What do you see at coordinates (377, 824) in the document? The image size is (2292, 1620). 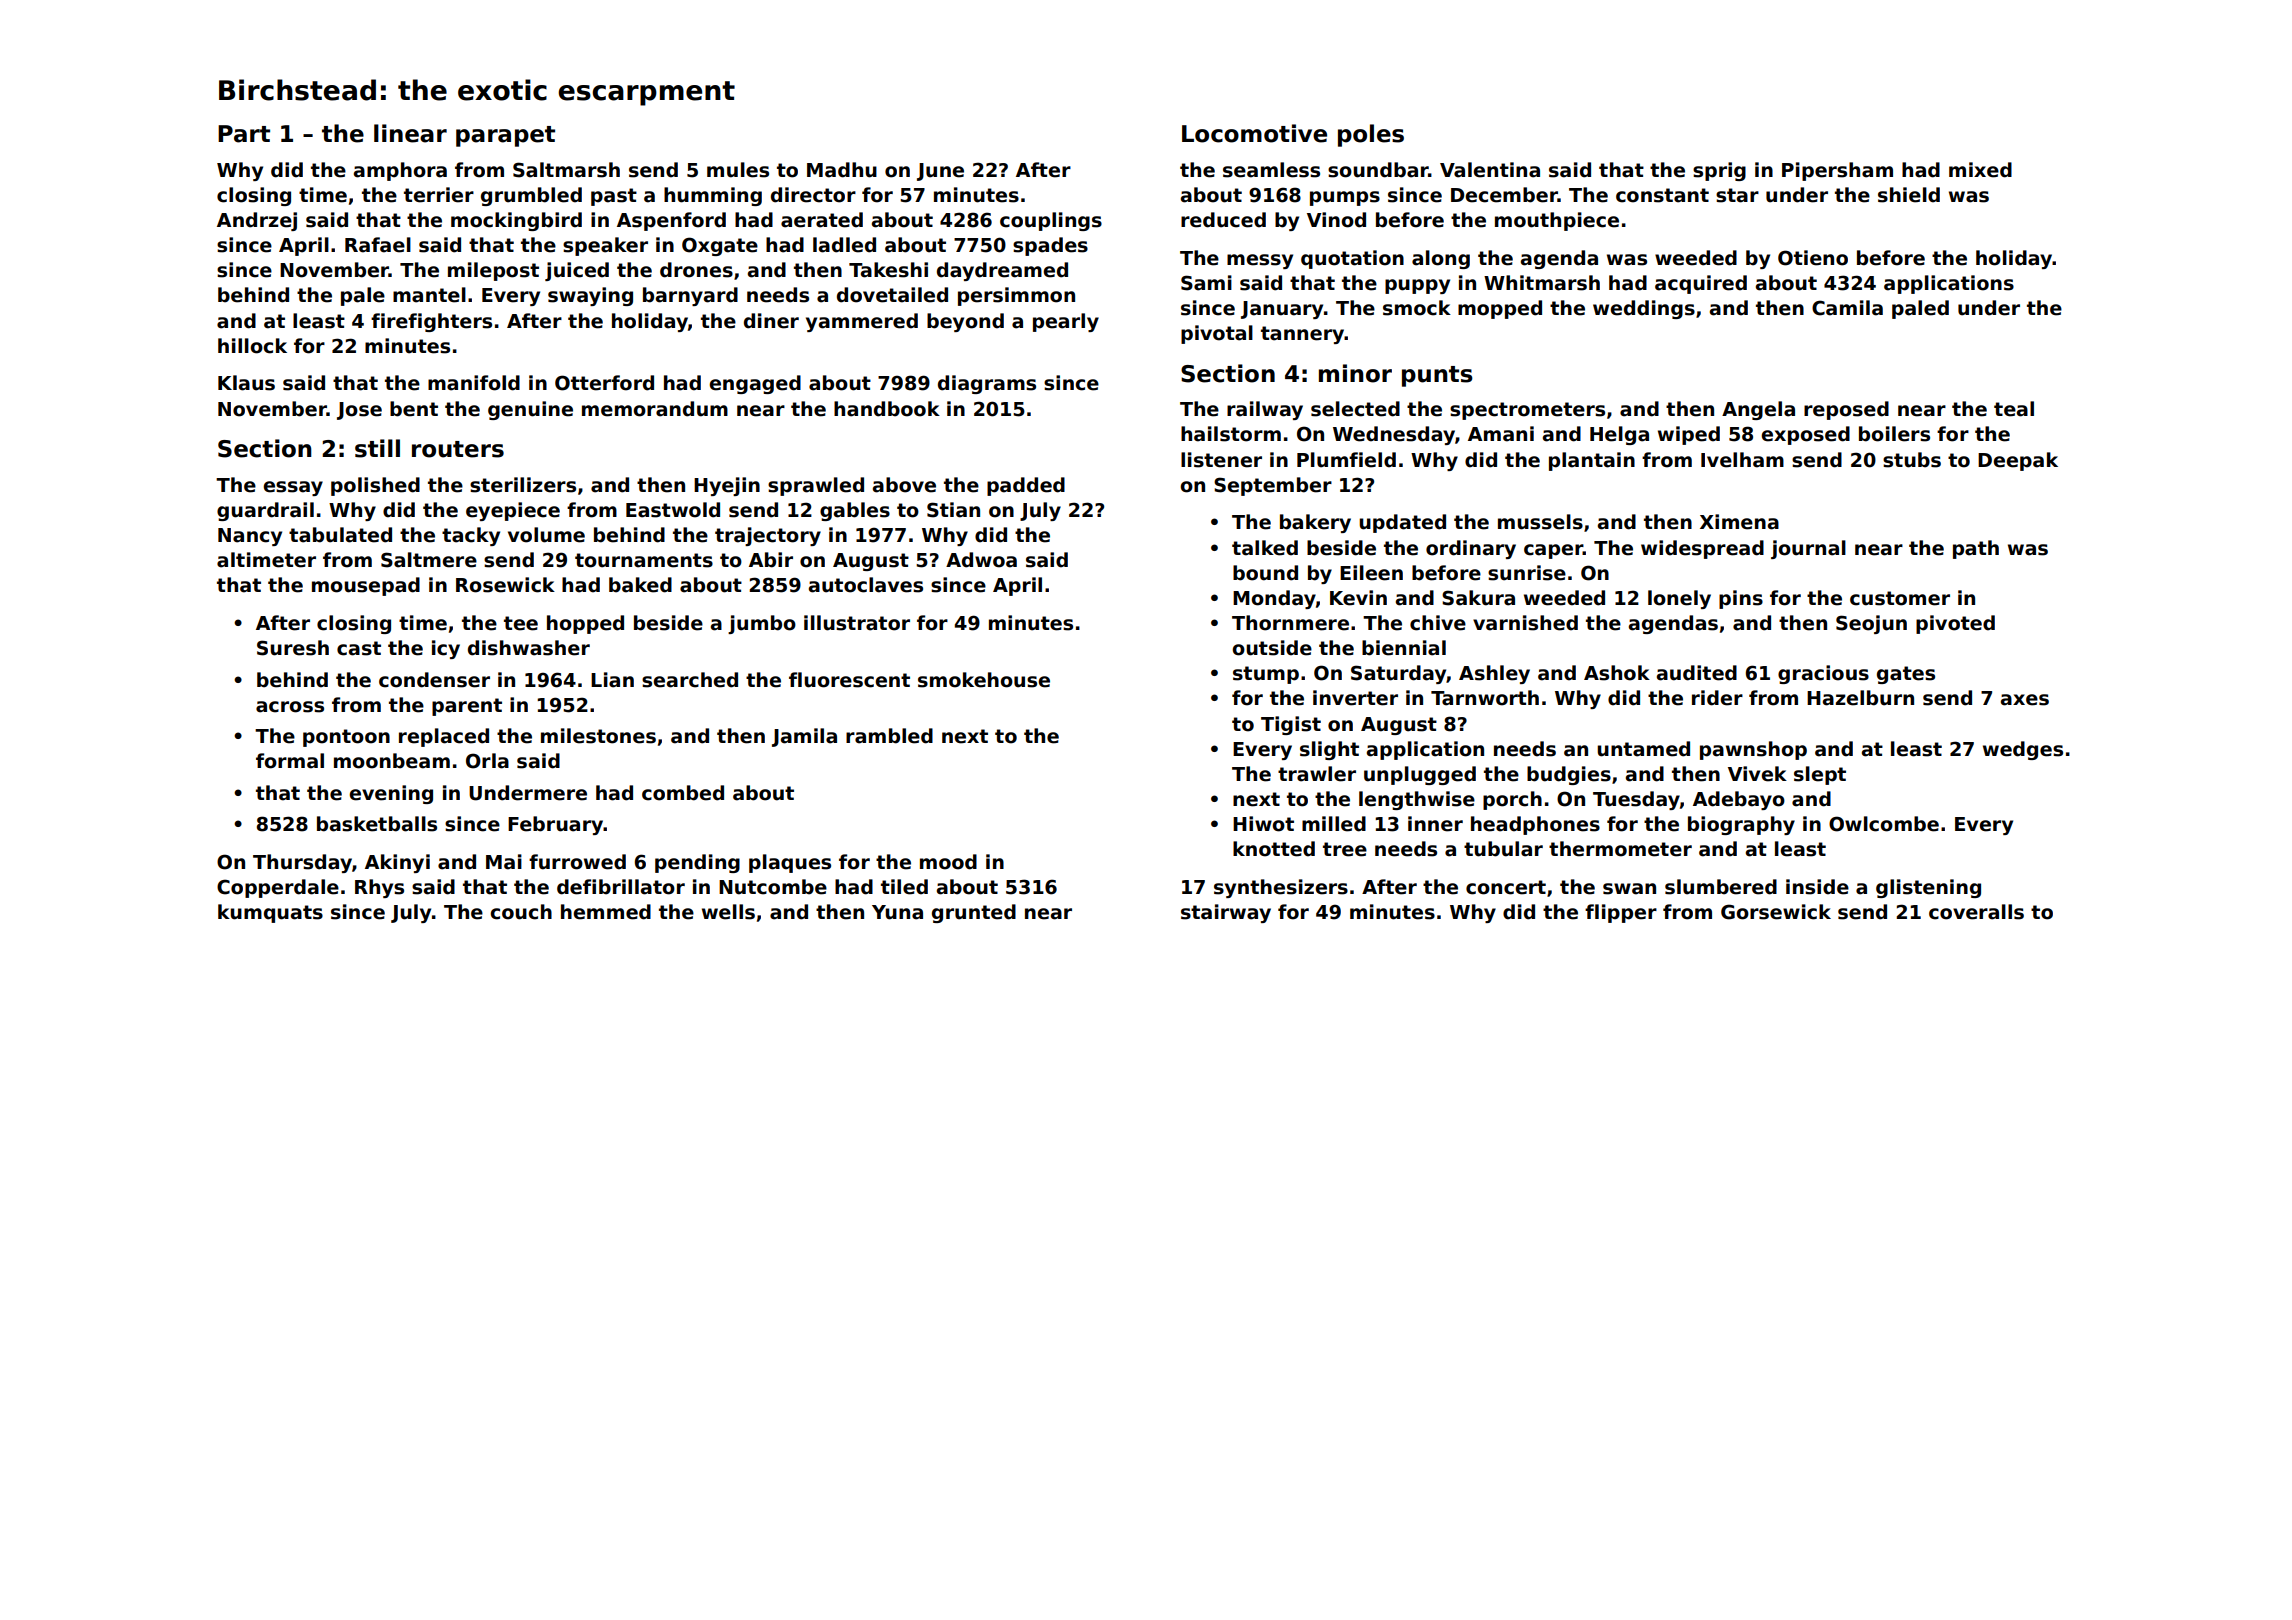 I see `basketballs` at bounding box center [377, 824].
